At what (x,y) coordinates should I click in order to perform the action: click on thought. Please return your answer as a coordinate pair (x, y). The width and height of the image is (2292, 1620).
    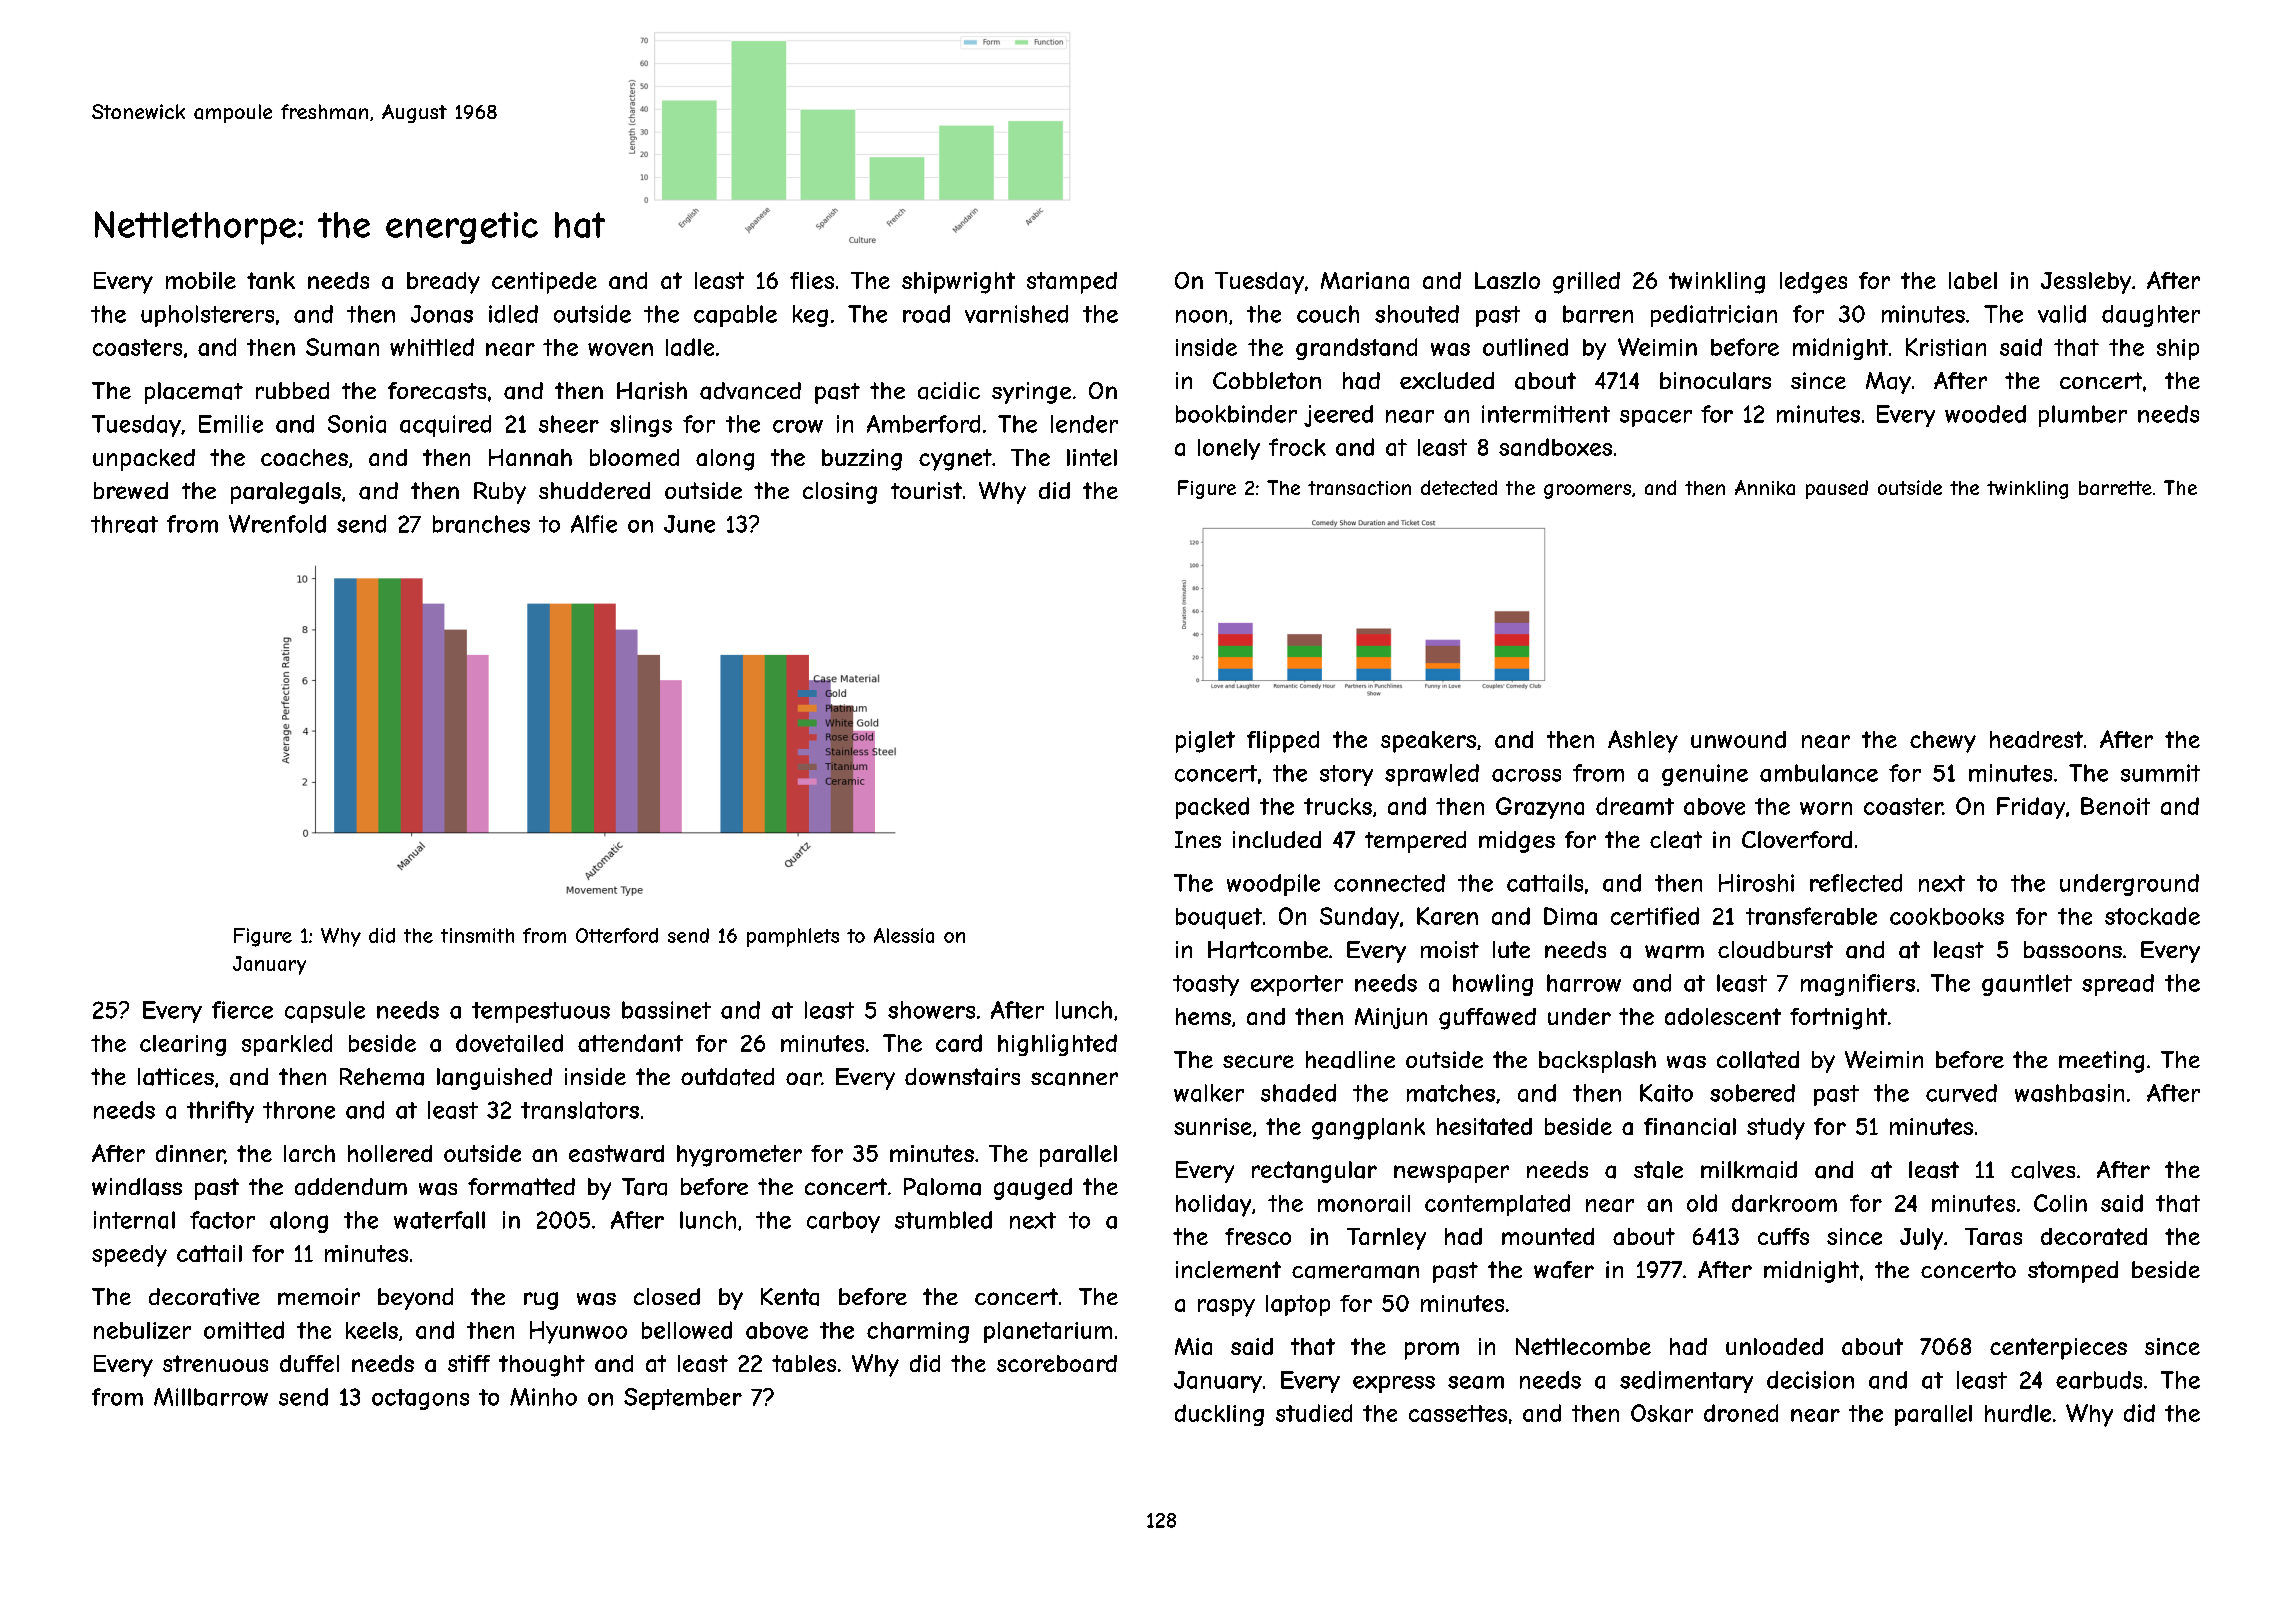
    Looking at the image, I should click on (542, 1366).
